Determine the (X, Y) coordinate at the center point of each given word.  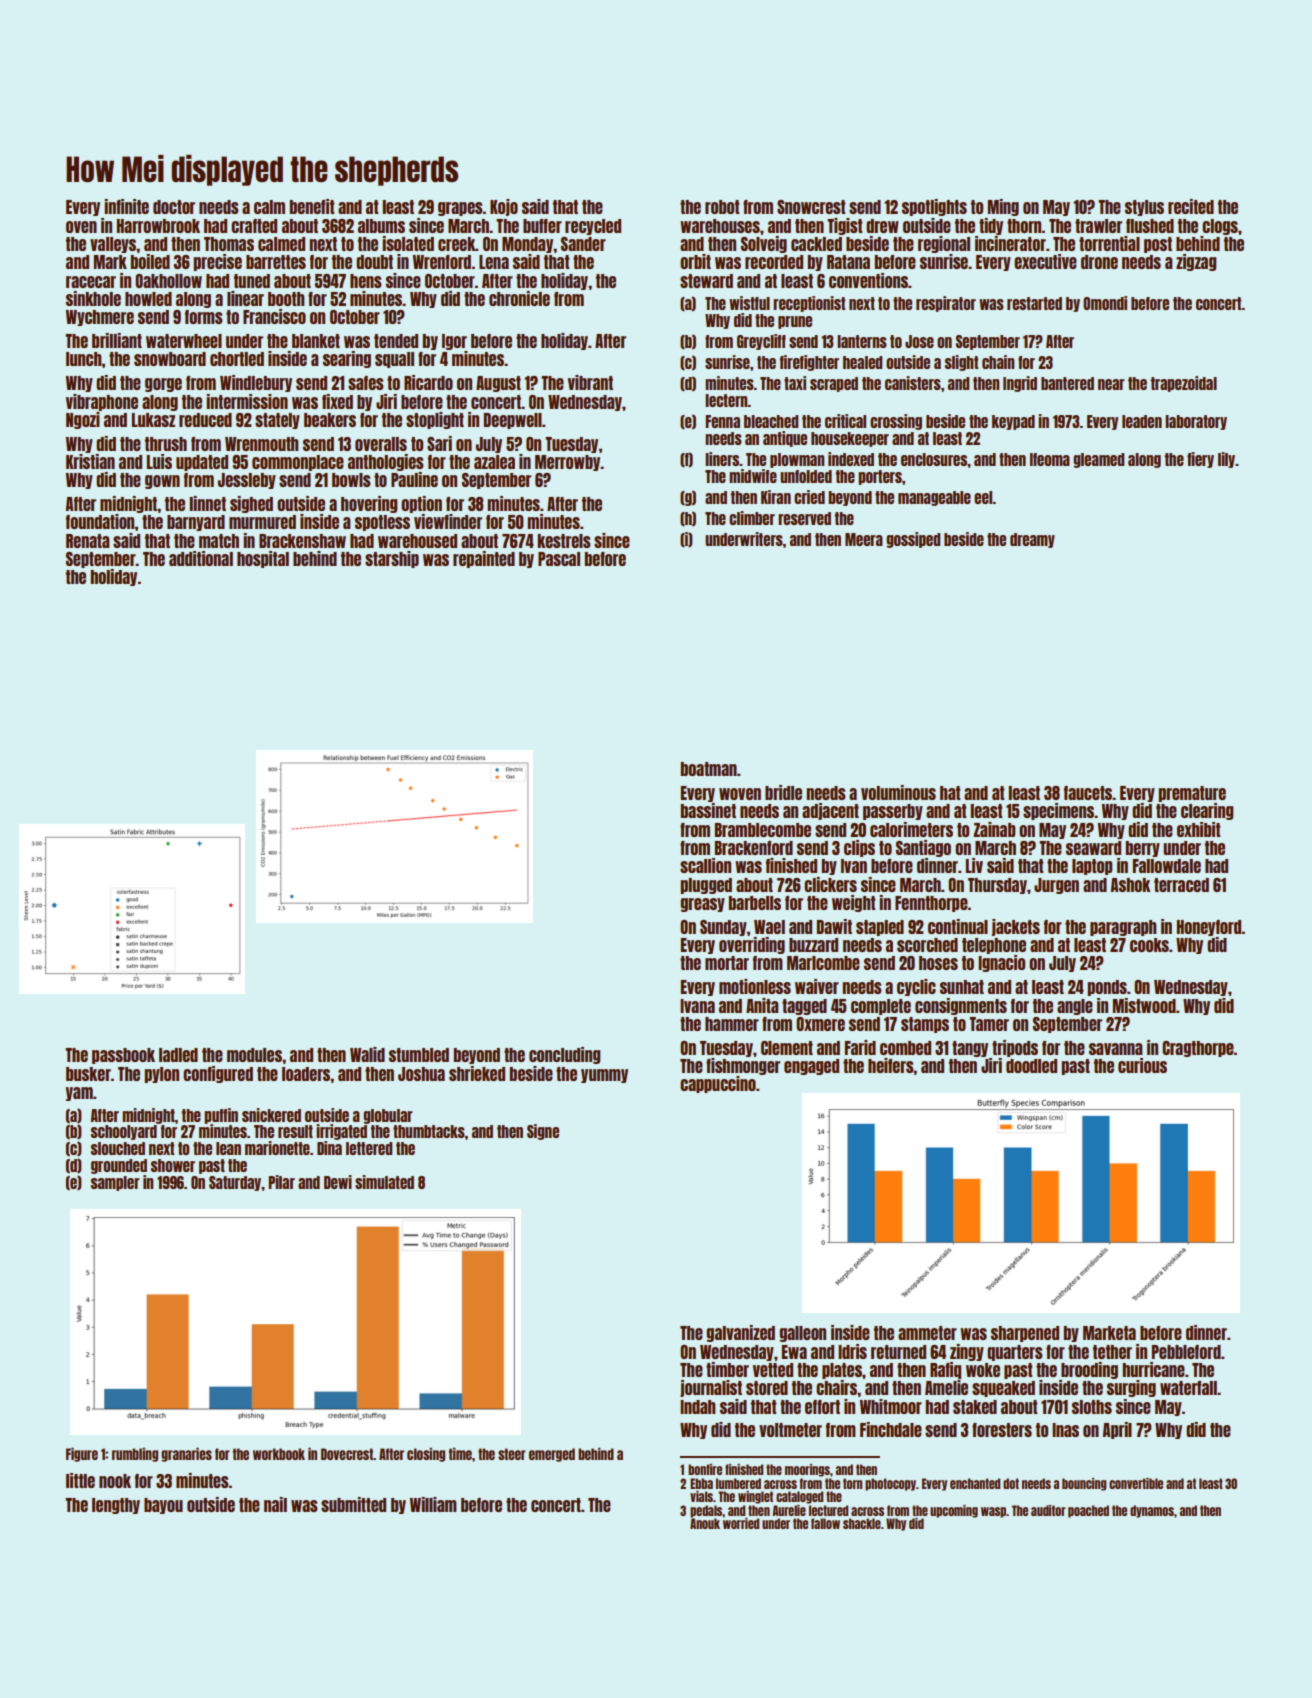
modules (254, 1055)
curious (1142, 1065)
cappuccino (718, 1084)
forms (204, 317)
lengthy (116, 1506)
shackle (862, 1523)
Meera (864, 539)
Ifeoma (1050, 459)
